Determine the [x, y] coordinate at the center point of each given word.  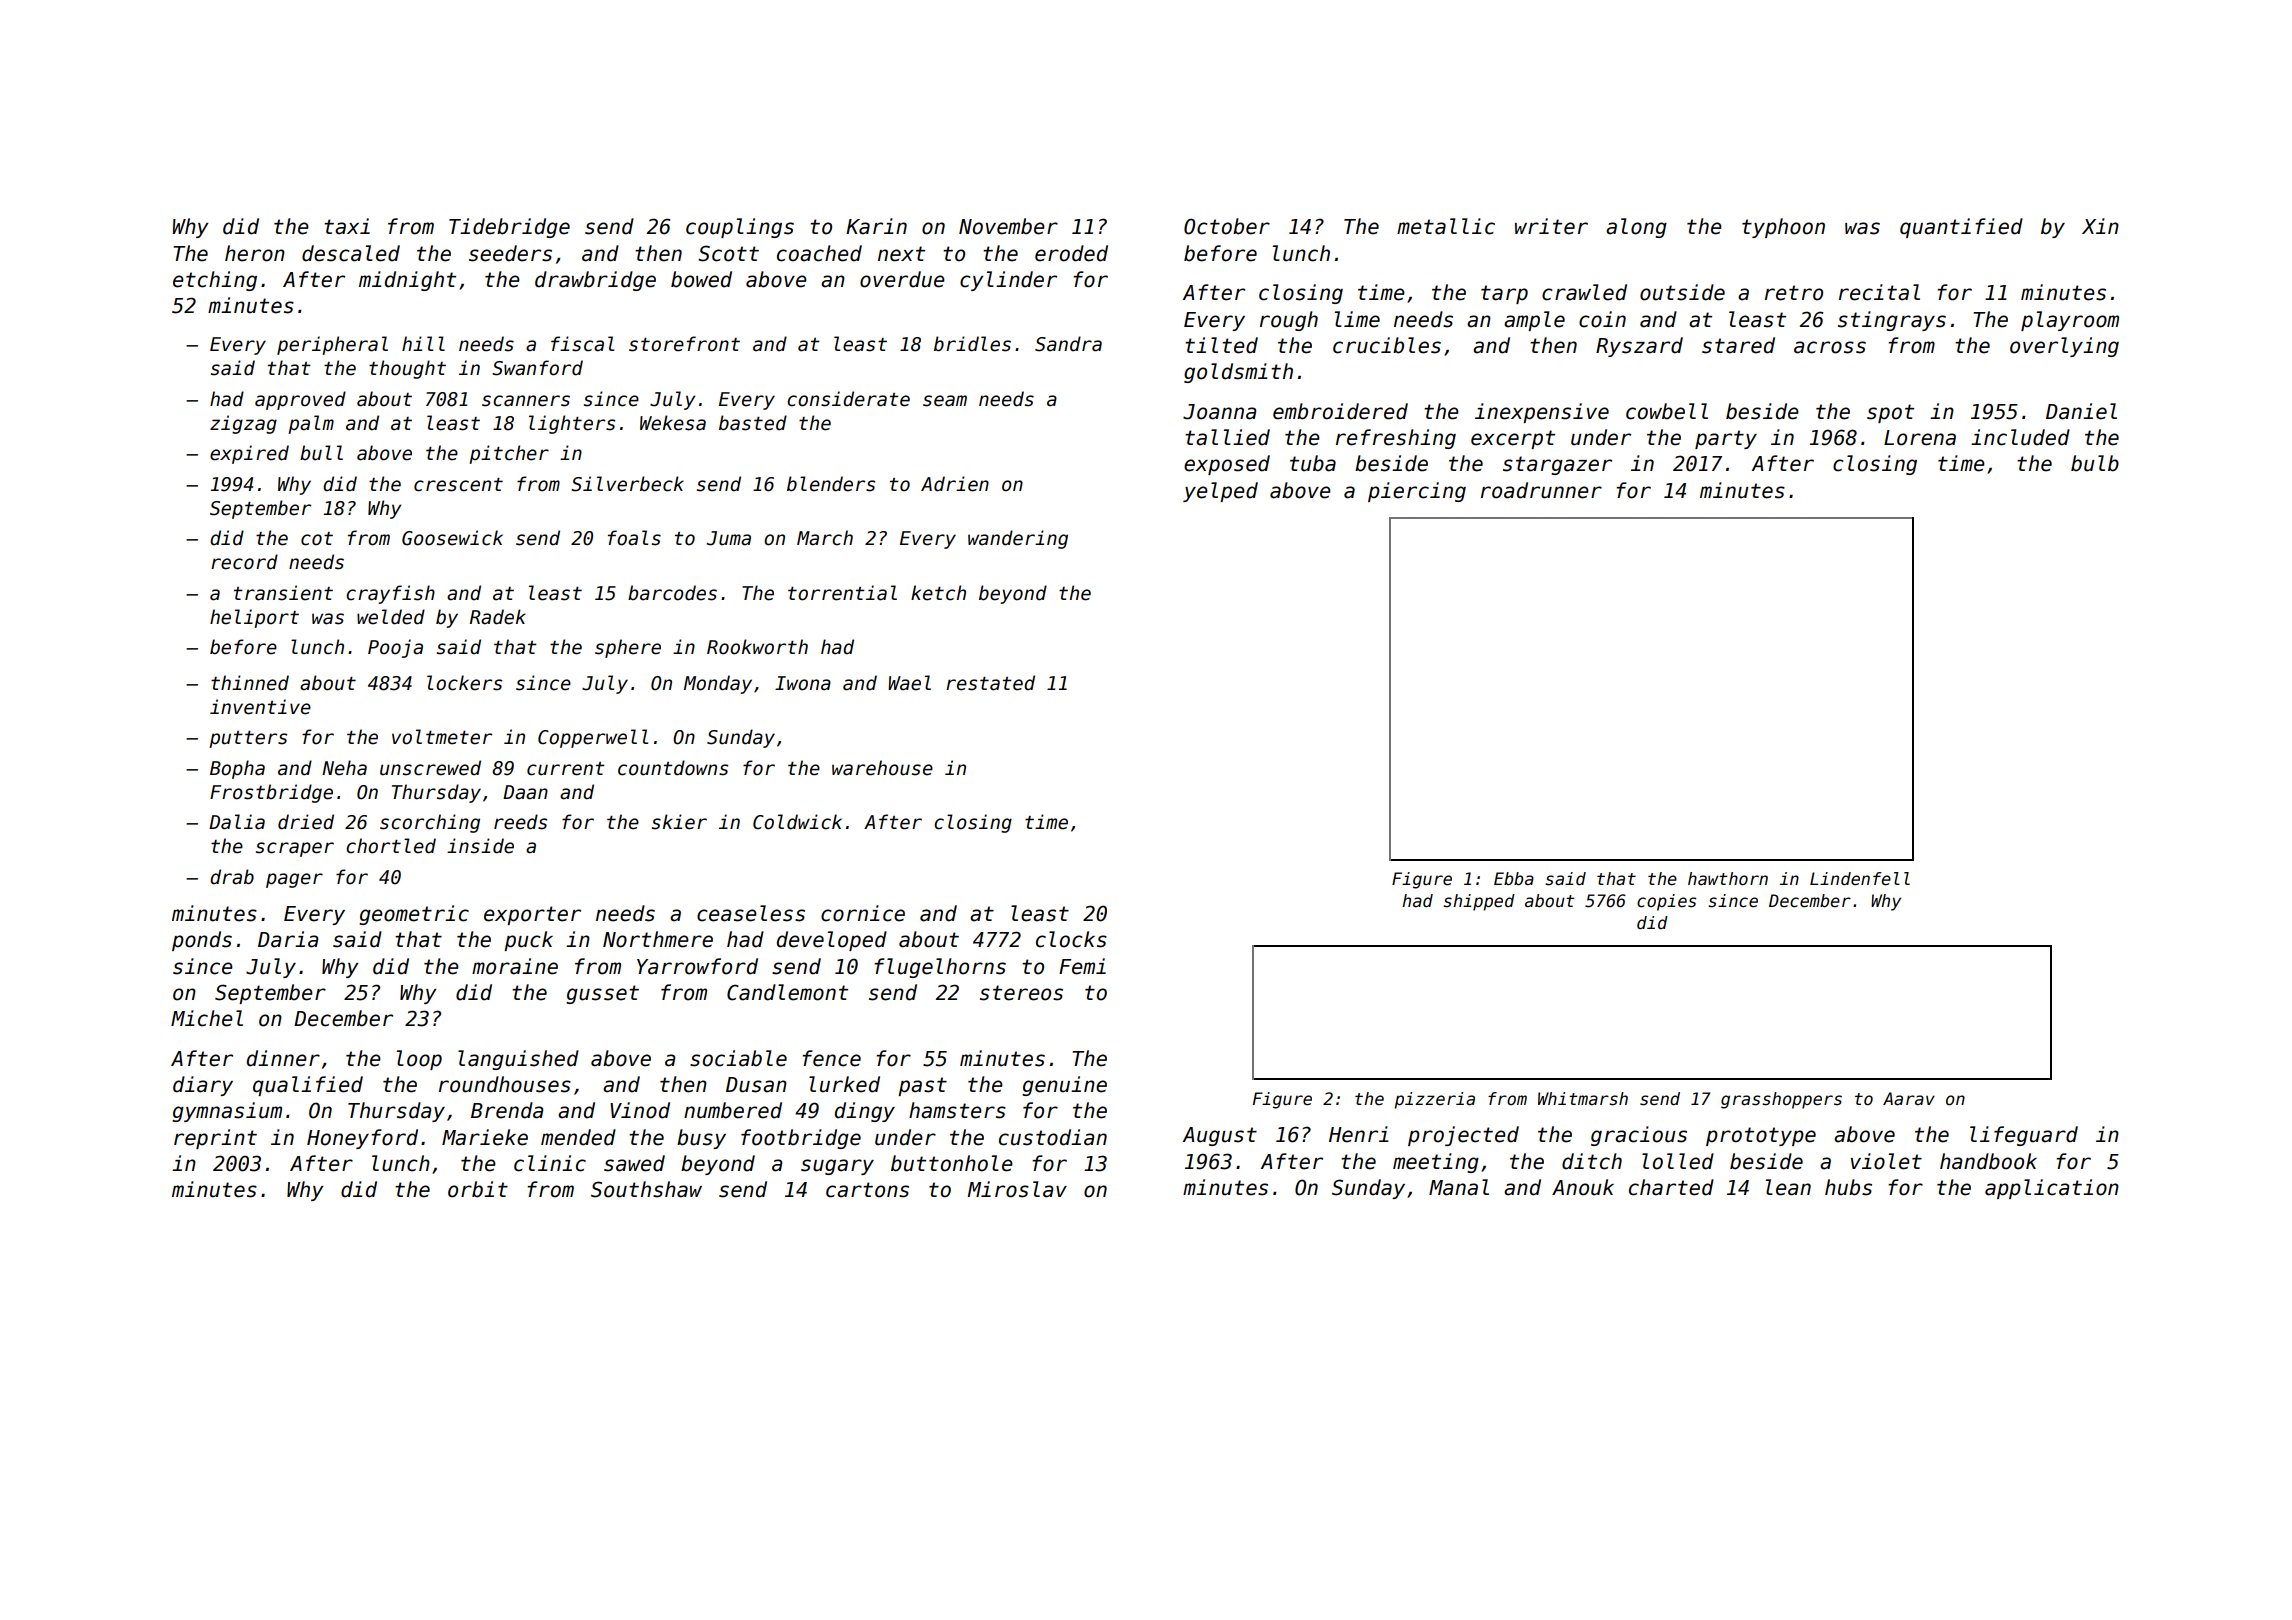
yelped [1220, 492]
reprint [215, 1139]
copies [1666, 902]
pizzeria [1434, 1100]
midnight [407, 281]
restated [990, 683]
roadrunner [1541, 490]
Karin [876, 226]
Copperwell [593, 738]
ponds [202, 941]
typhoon [1783, 228]
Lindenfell [1860, 879]
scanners [526, 401]
